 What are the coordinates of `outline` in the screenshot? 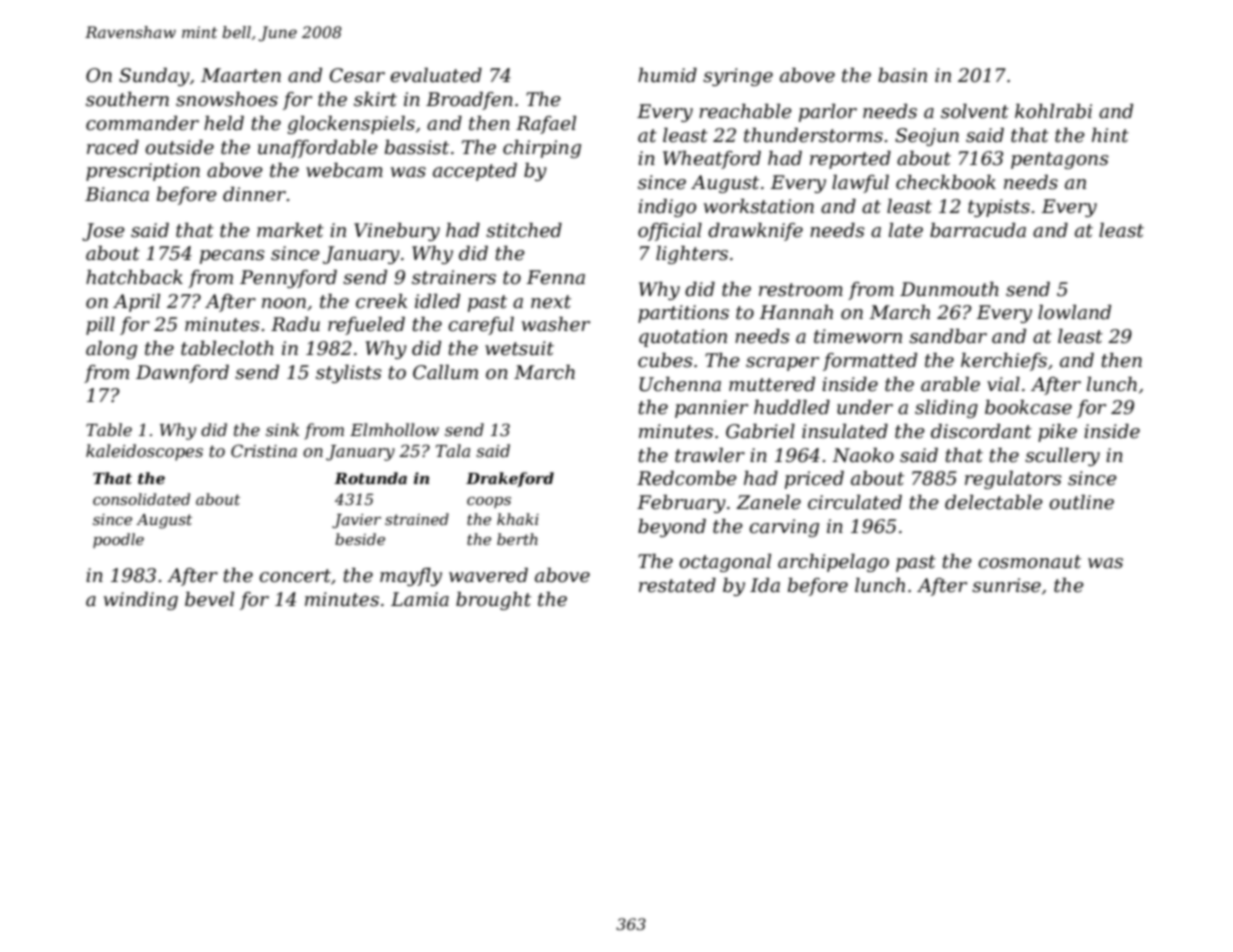 It's located at (1081, 502).
